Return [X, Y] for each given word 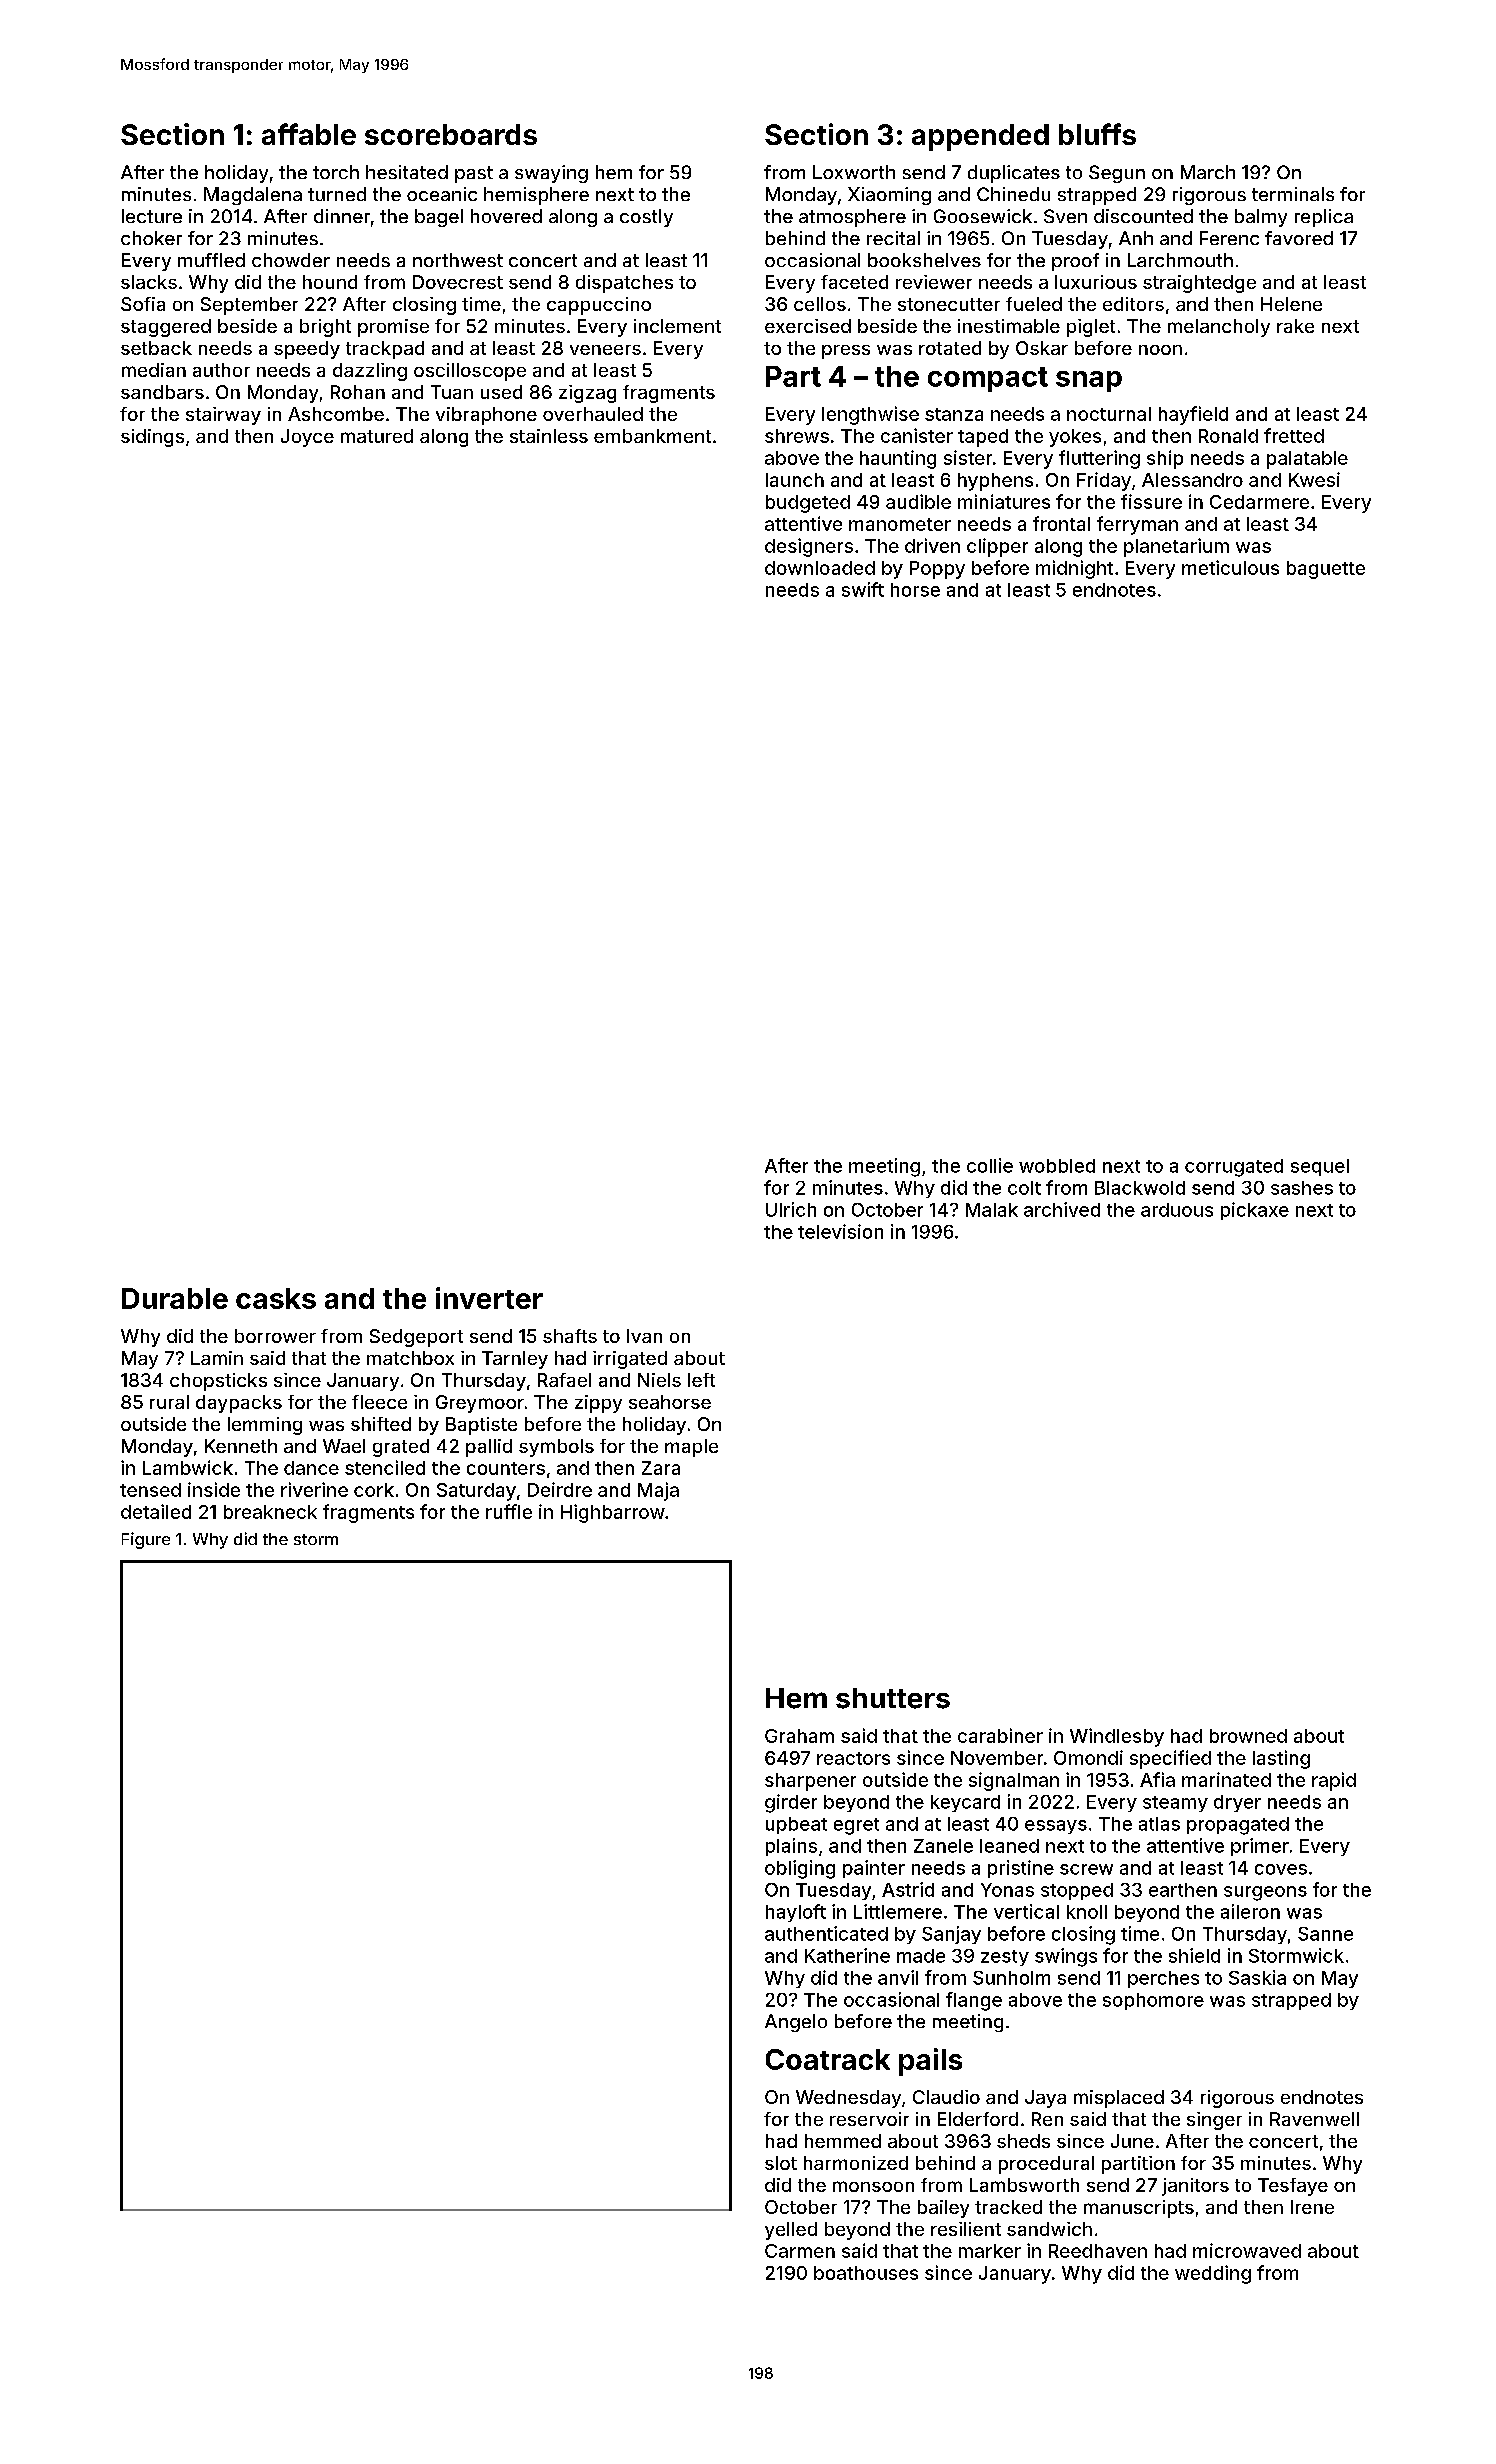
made [921, 1956]
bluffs [1097, 134]
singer [1214, 2121]
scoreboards [451, 134]
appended [980, 137]
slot [781, 2163]
